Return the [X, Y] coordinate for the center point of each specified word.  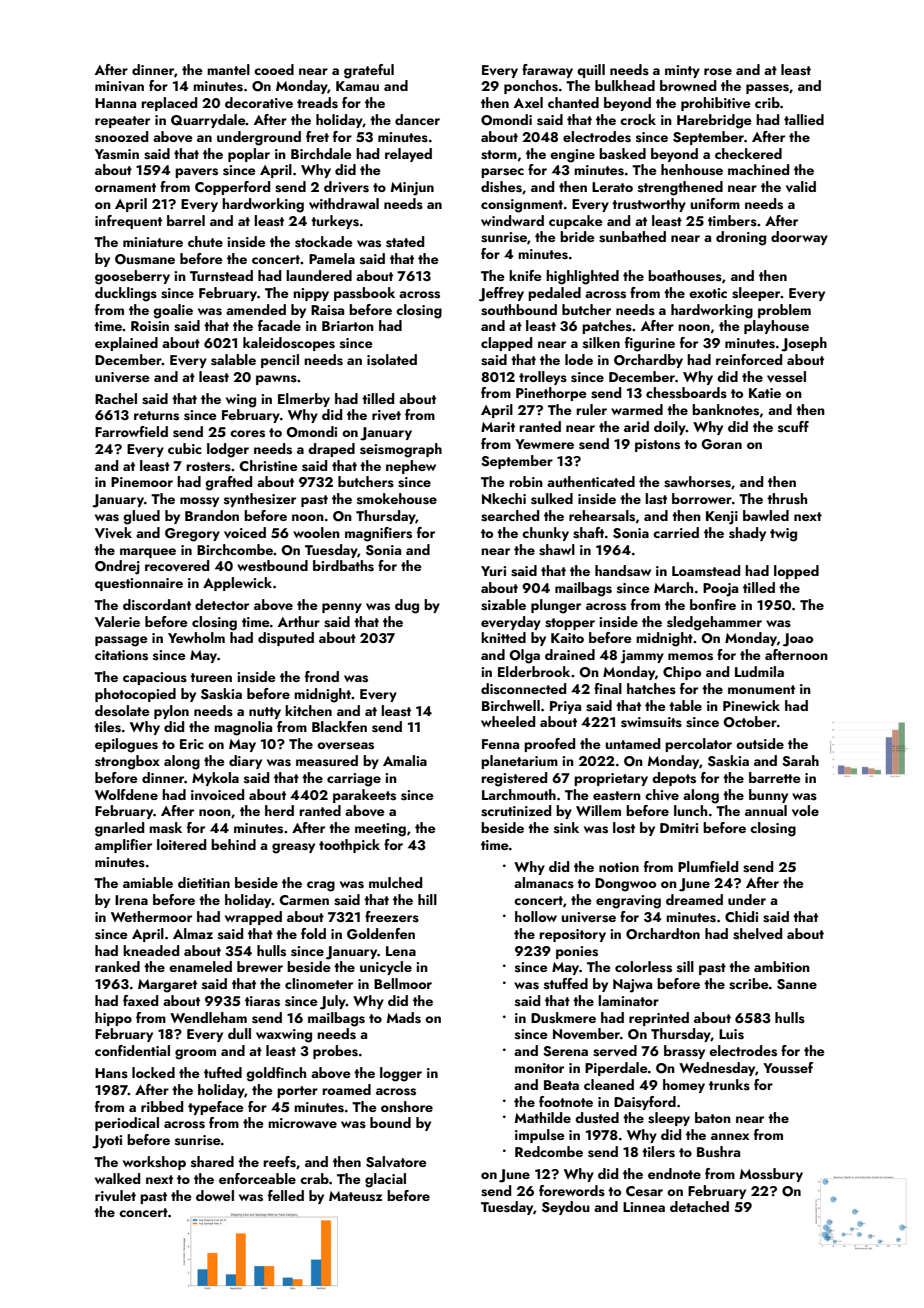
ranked [117, 966]
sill [685, 967]
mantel [228, 69]
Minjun [412, 189]
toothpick [349, 846]
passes [767, 89]
